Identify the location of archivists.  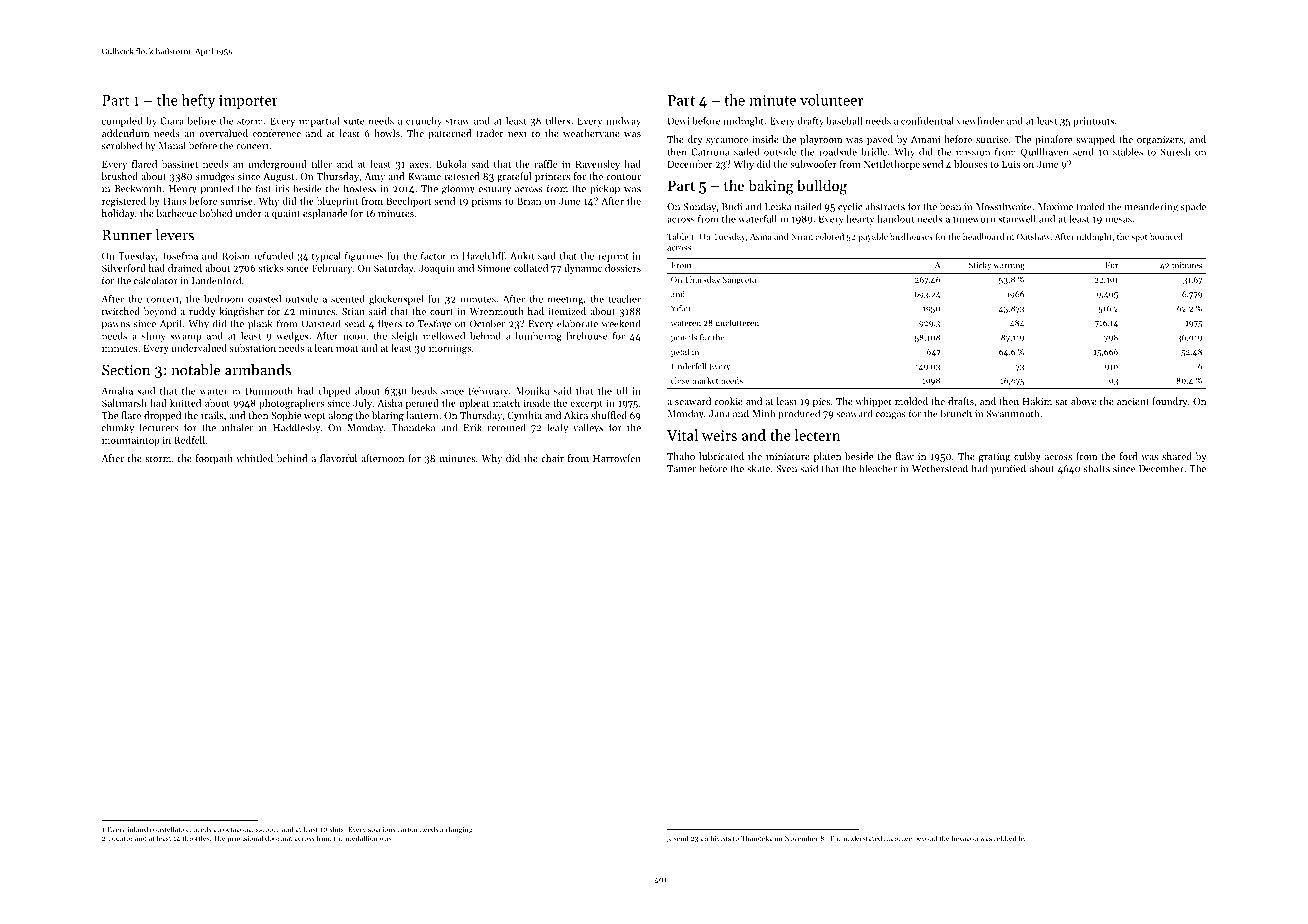
(715, 838).
